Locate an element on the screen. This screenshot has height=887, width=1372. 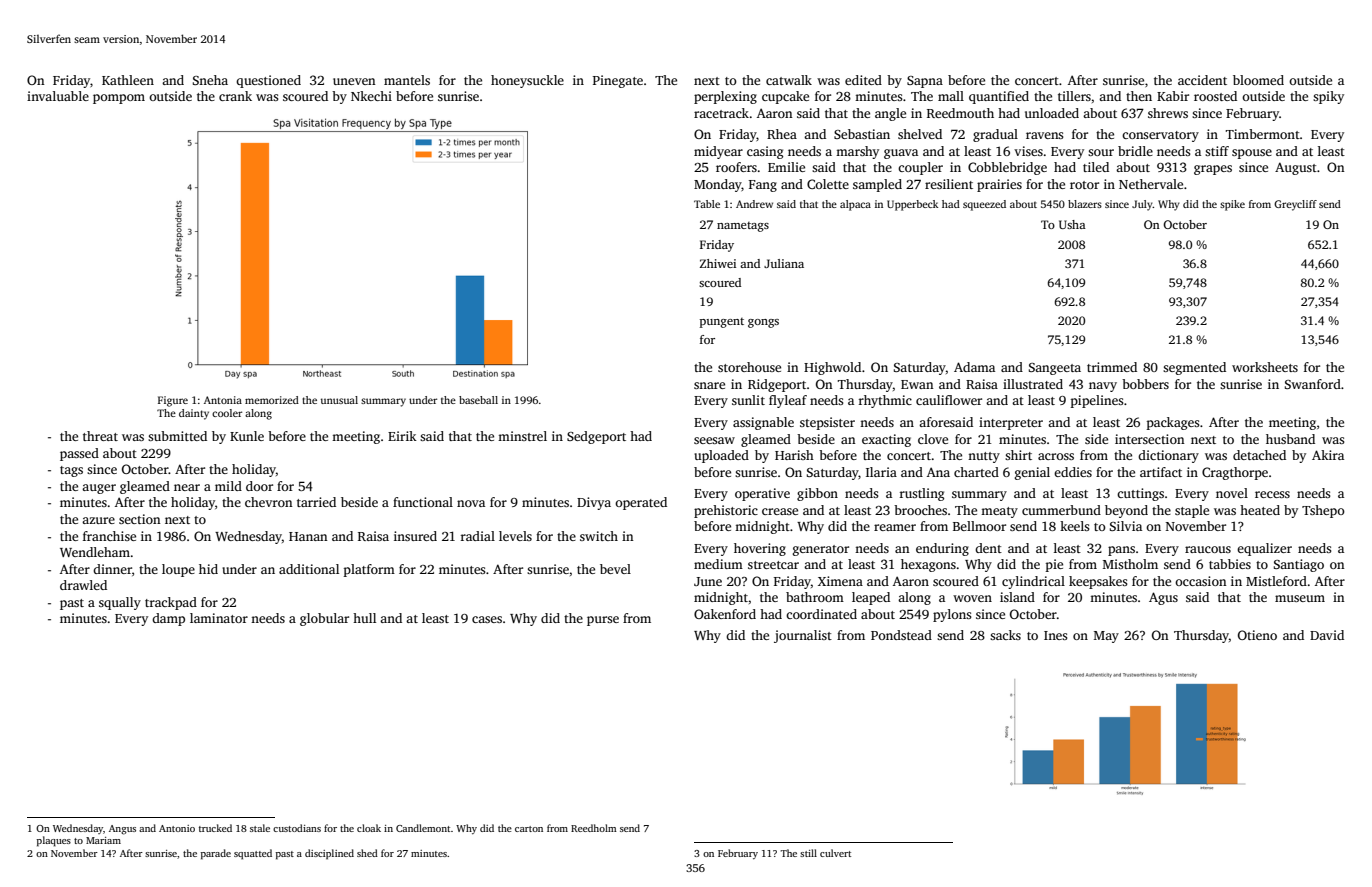
Ridgeport is located at coordinates (777, 385).
